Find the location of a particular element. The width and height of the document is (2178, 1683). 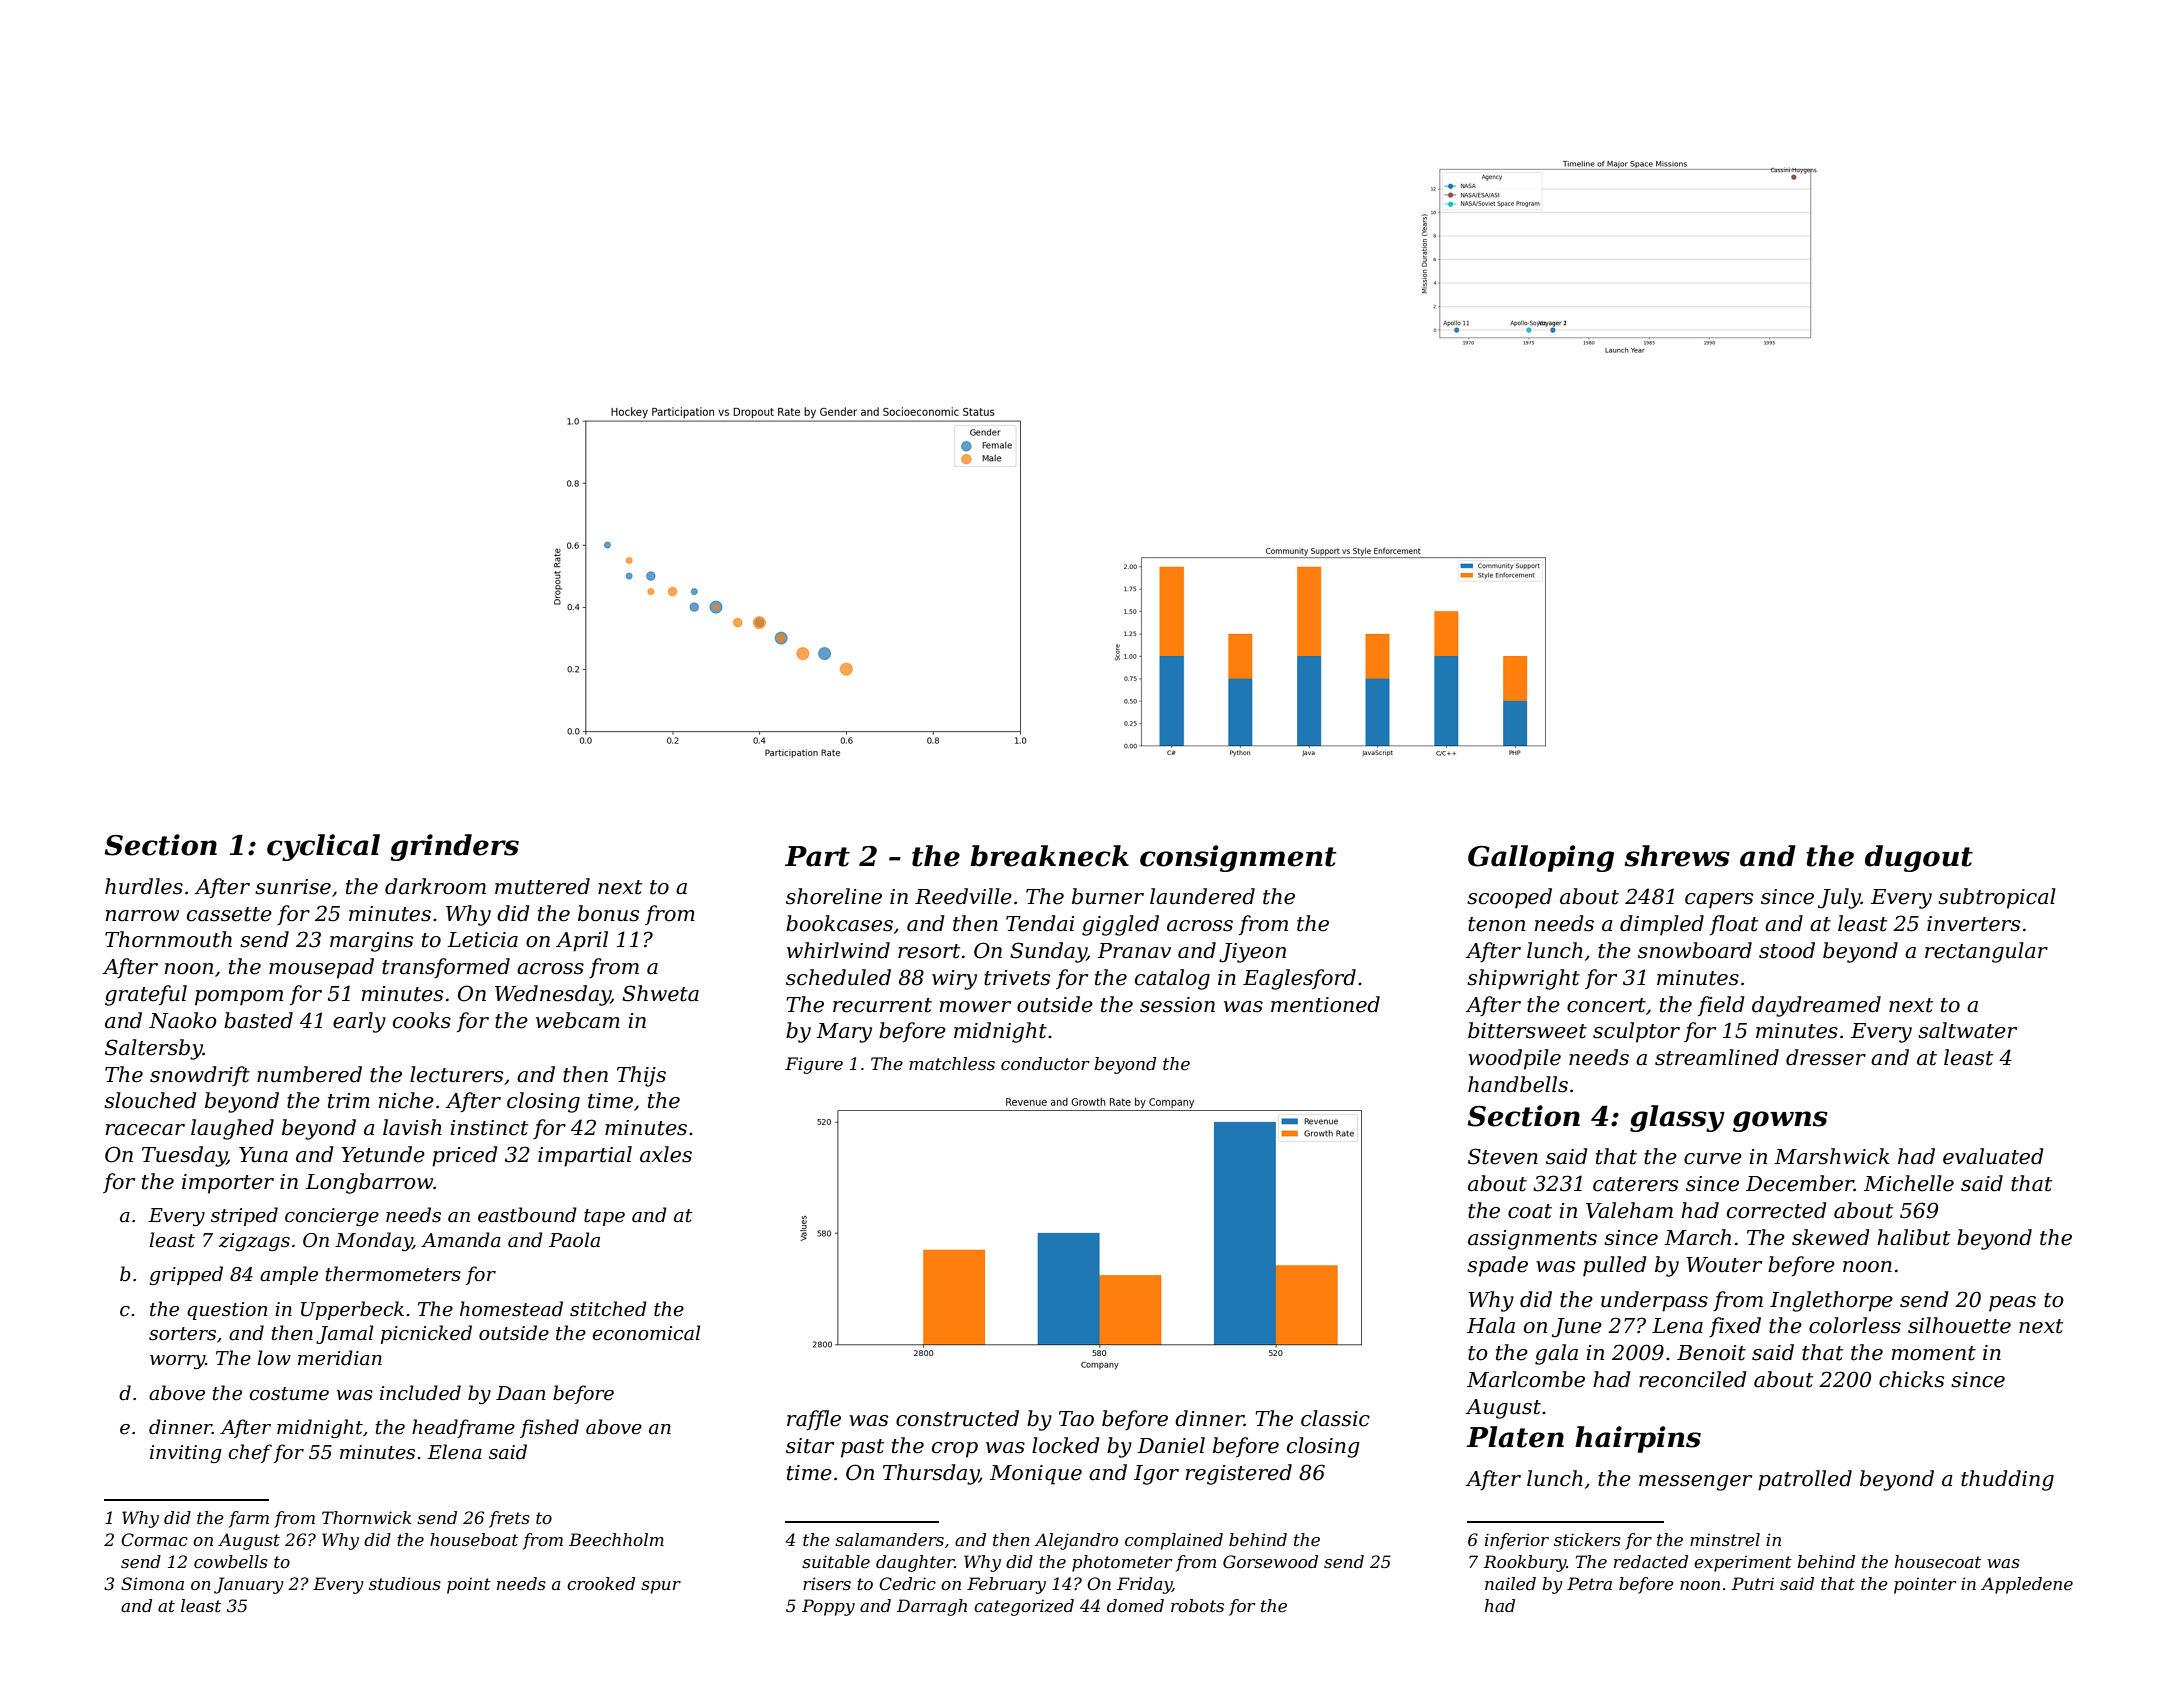

cyclical is located at coordinates (323, 847).
